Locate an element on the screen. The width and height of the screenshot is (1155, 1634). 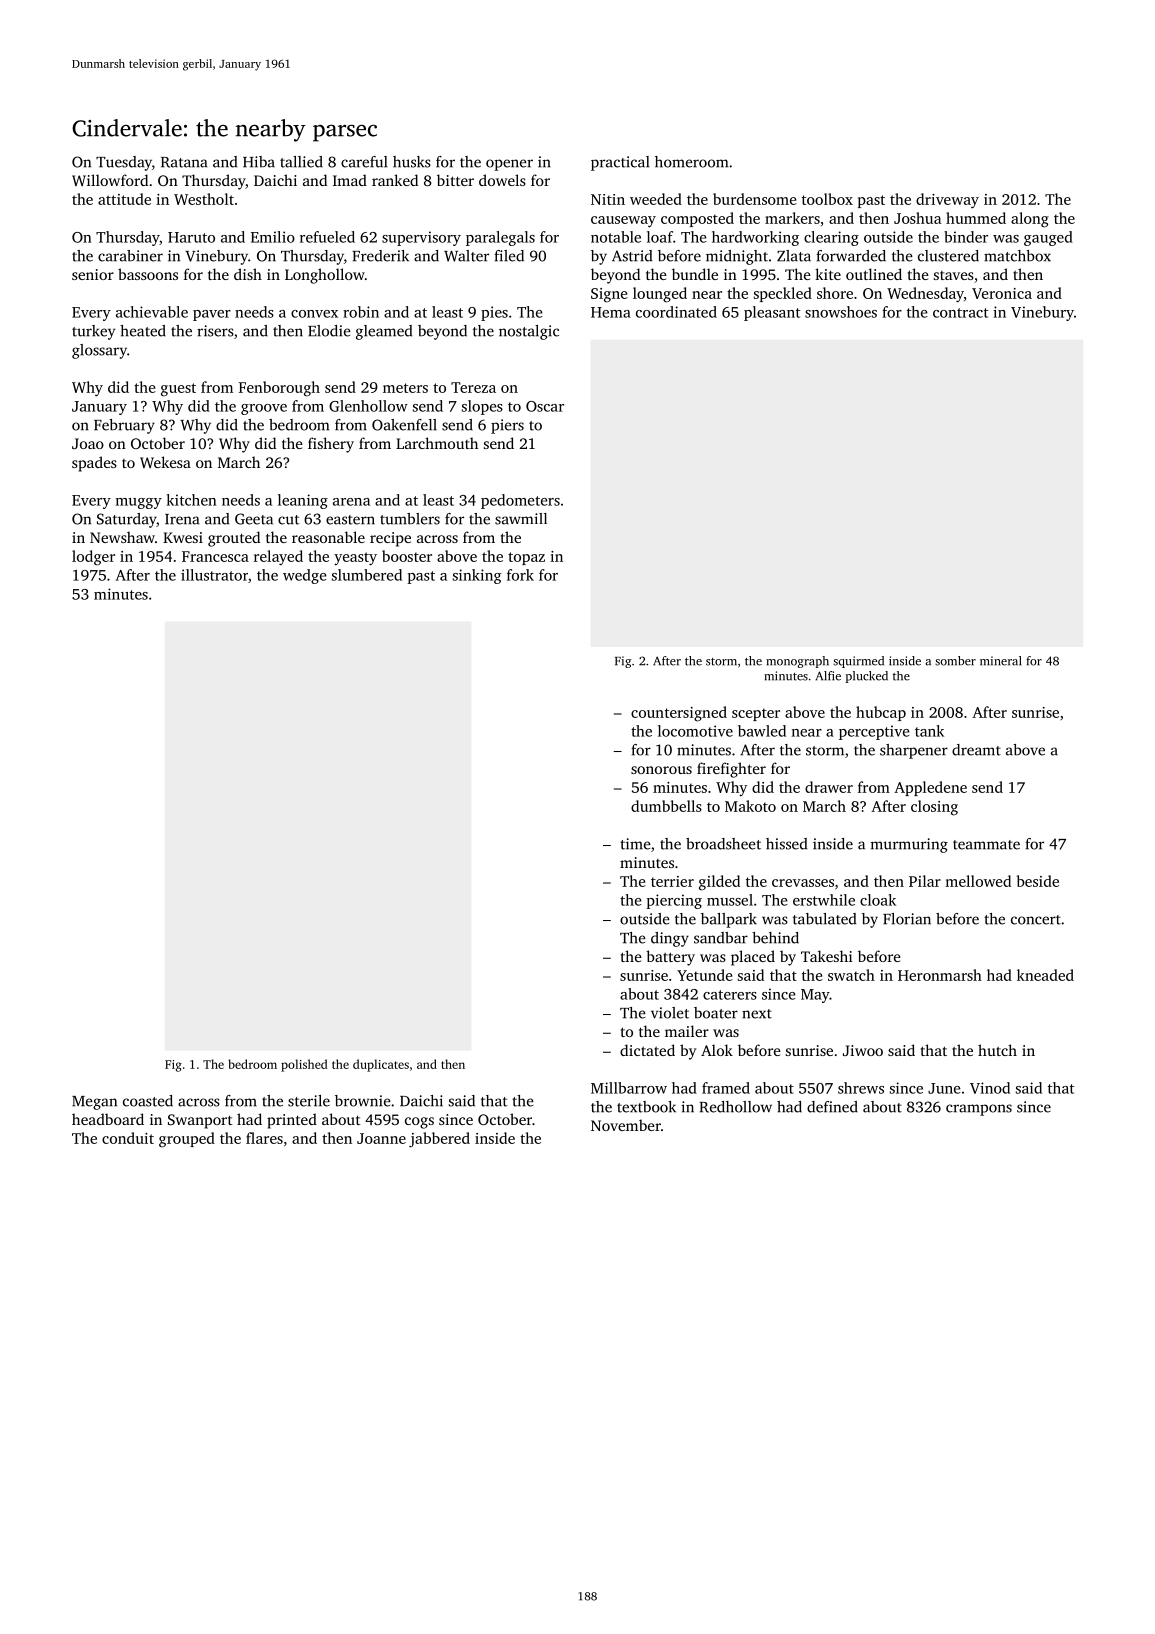
Tuesday is located at coordinates (124, 163).
